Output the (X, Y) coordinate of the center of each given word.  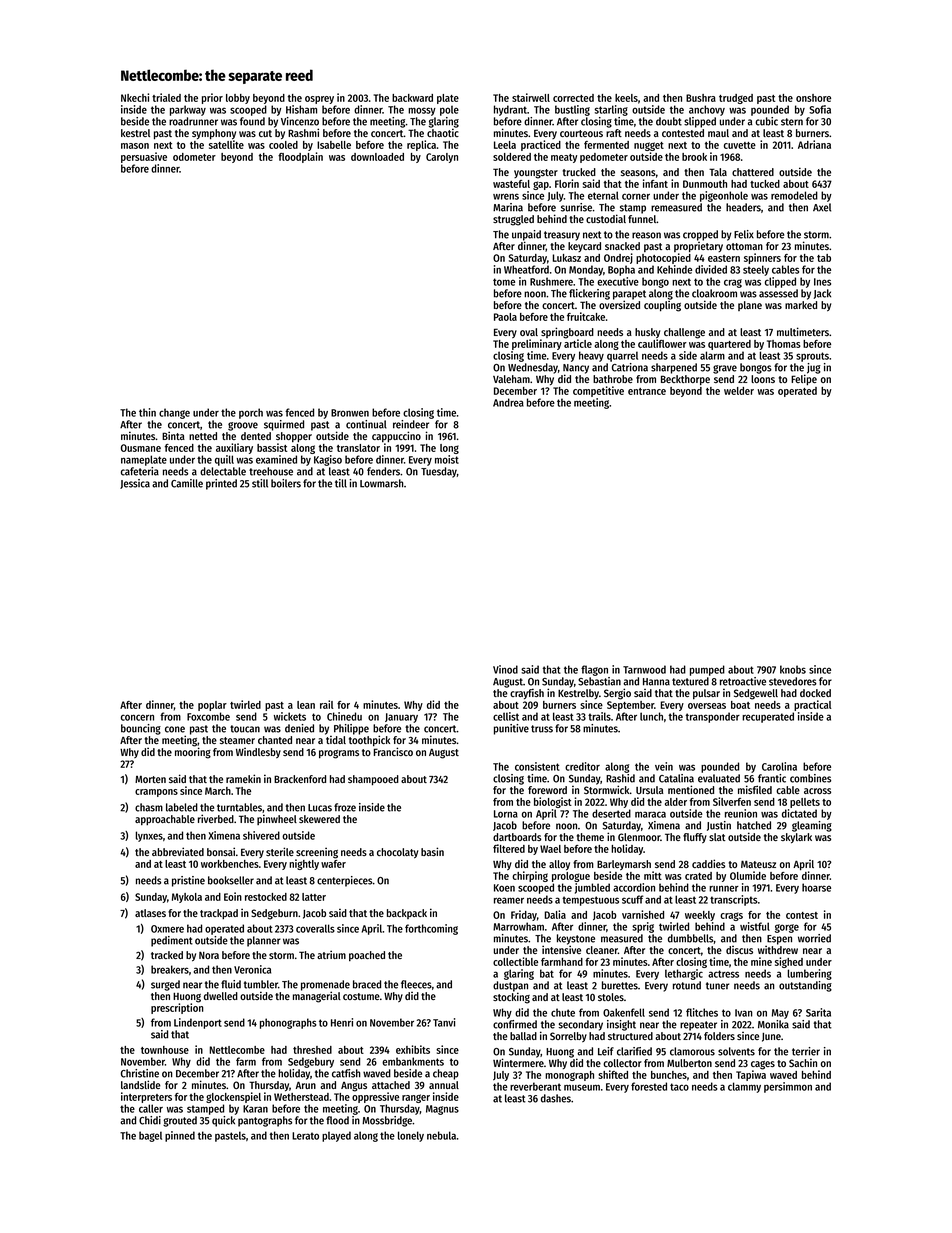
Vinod (505, 669)
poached (367, 956)
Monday (586, 270)
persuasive (144, 157)
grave (725, 369)
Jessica (135, 484)
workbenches (230, 864)
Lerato (305, 1136)
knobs (793, 669)
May (780, 1014)
